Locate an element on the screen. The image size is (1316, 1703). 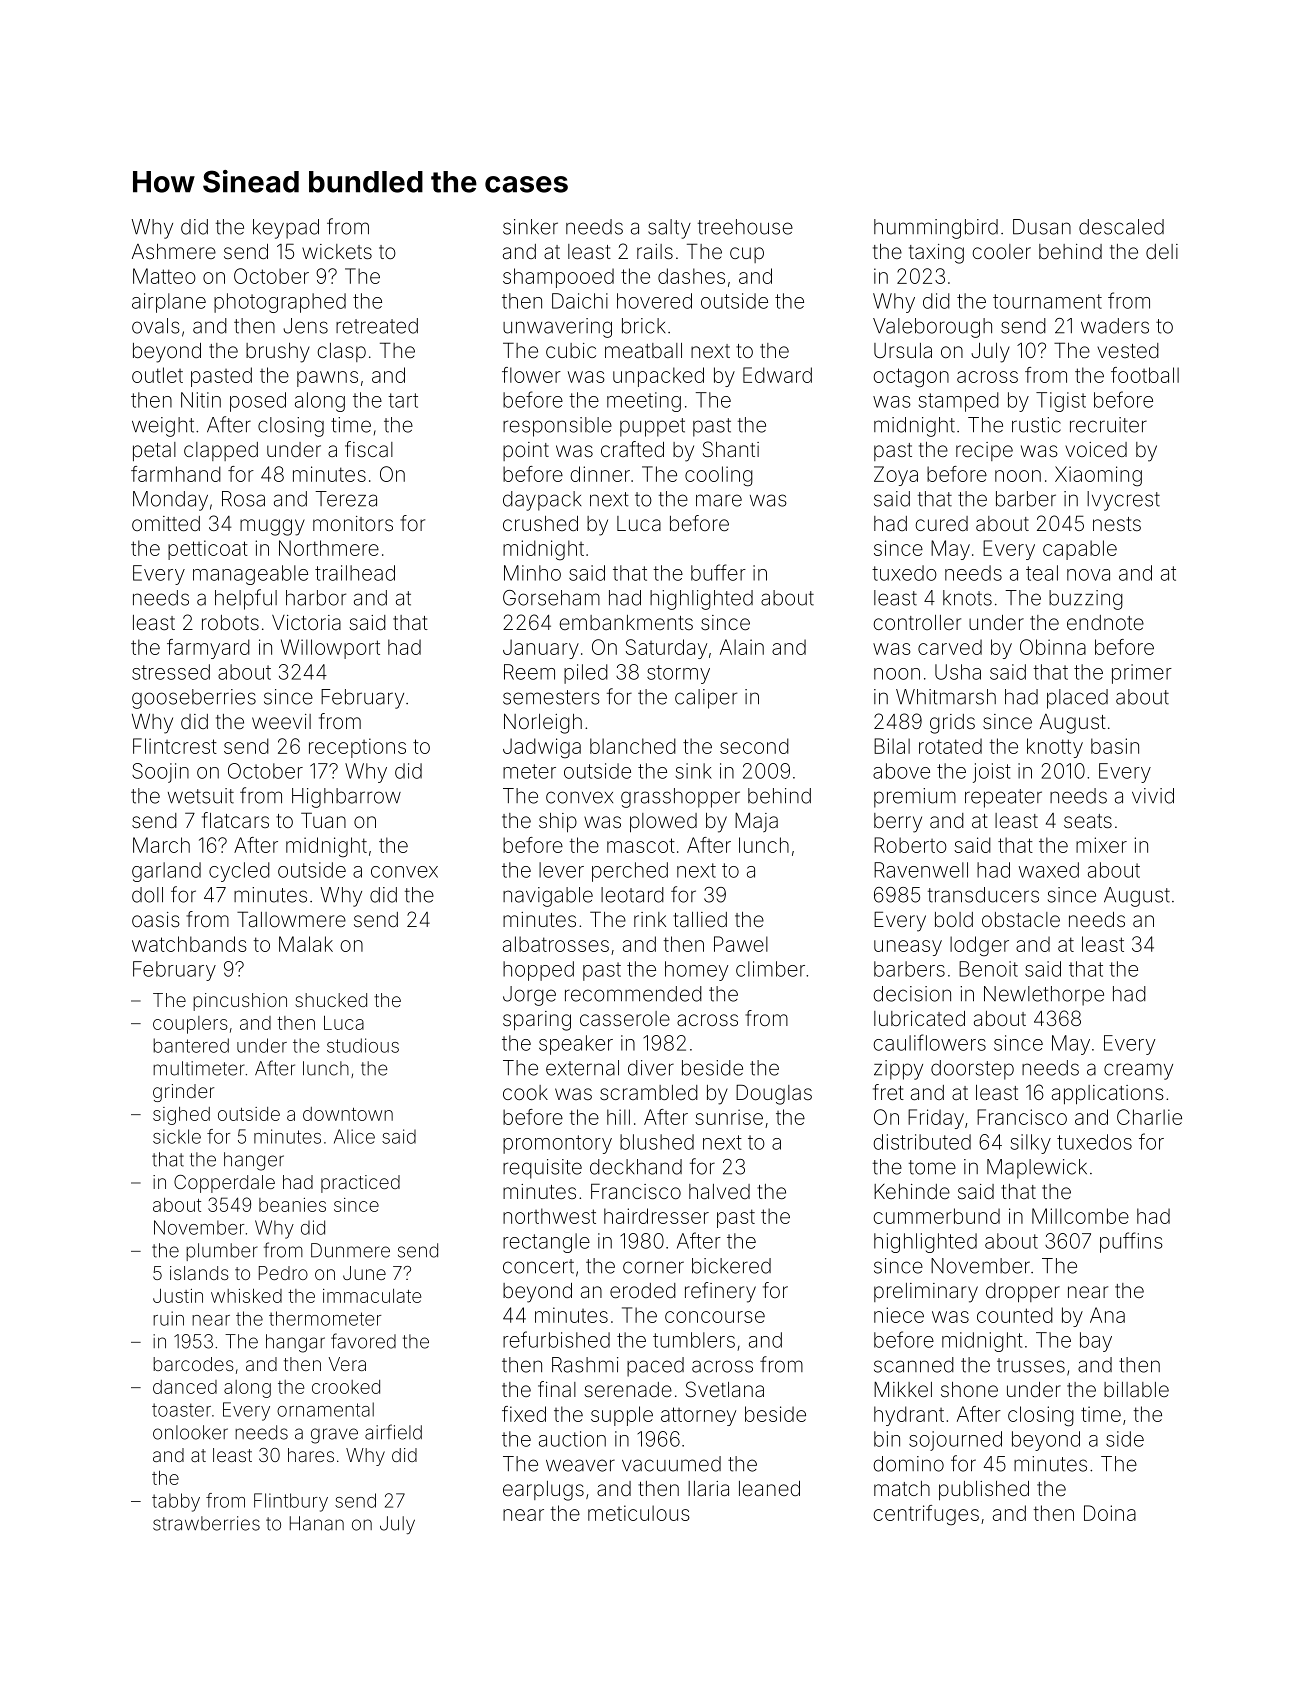
voiced is located at coordinates (1096, 449).
